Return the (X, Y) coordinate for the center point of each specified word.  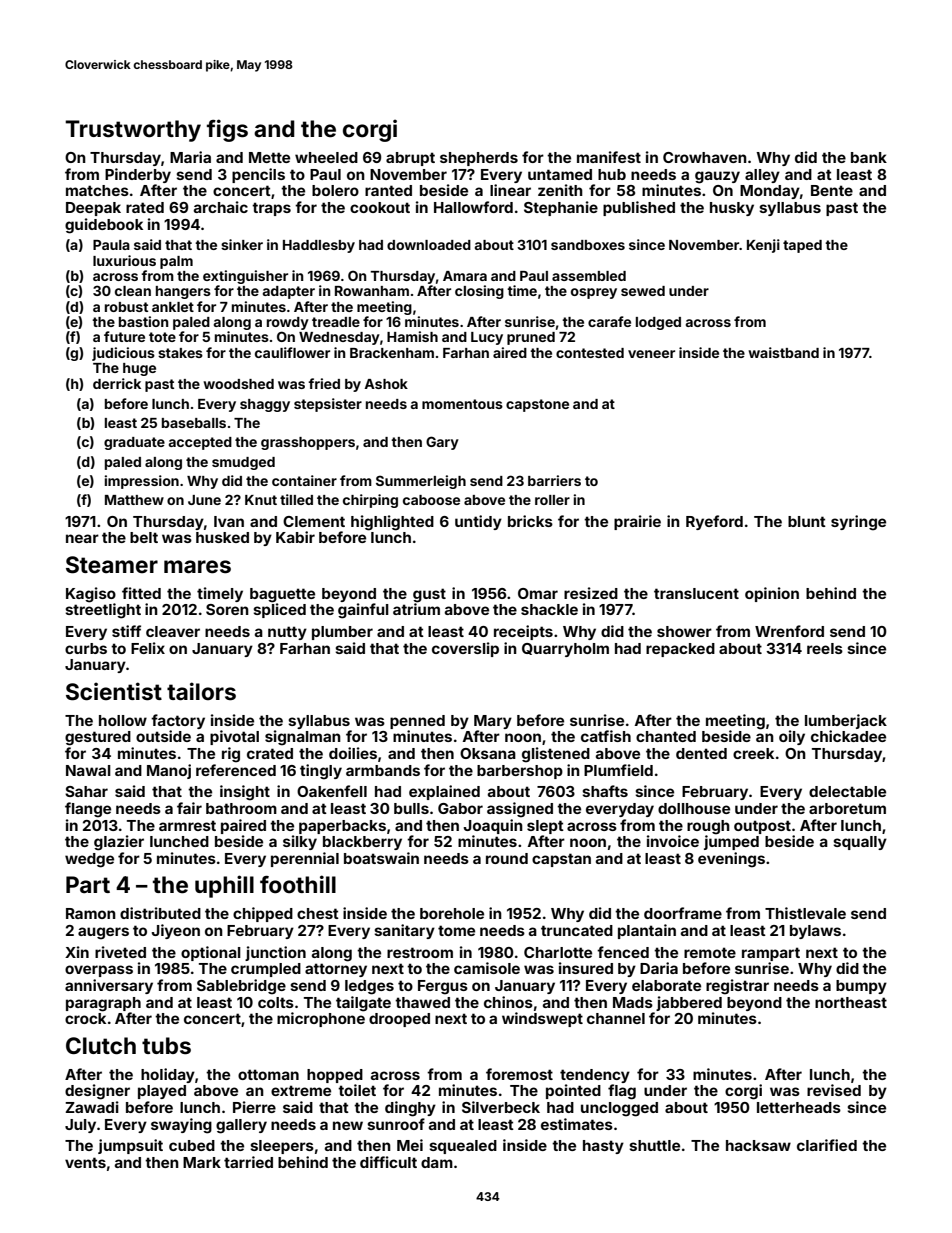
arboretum (847, 808)
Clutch (101, 1046)
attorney (336, 970)
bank (869, 157)
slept (545, 827)
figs (227, 130)
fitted (141, 593)
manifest (609, 157)
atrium (416, 609)
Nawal (88, 770)
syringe (858, 523)
